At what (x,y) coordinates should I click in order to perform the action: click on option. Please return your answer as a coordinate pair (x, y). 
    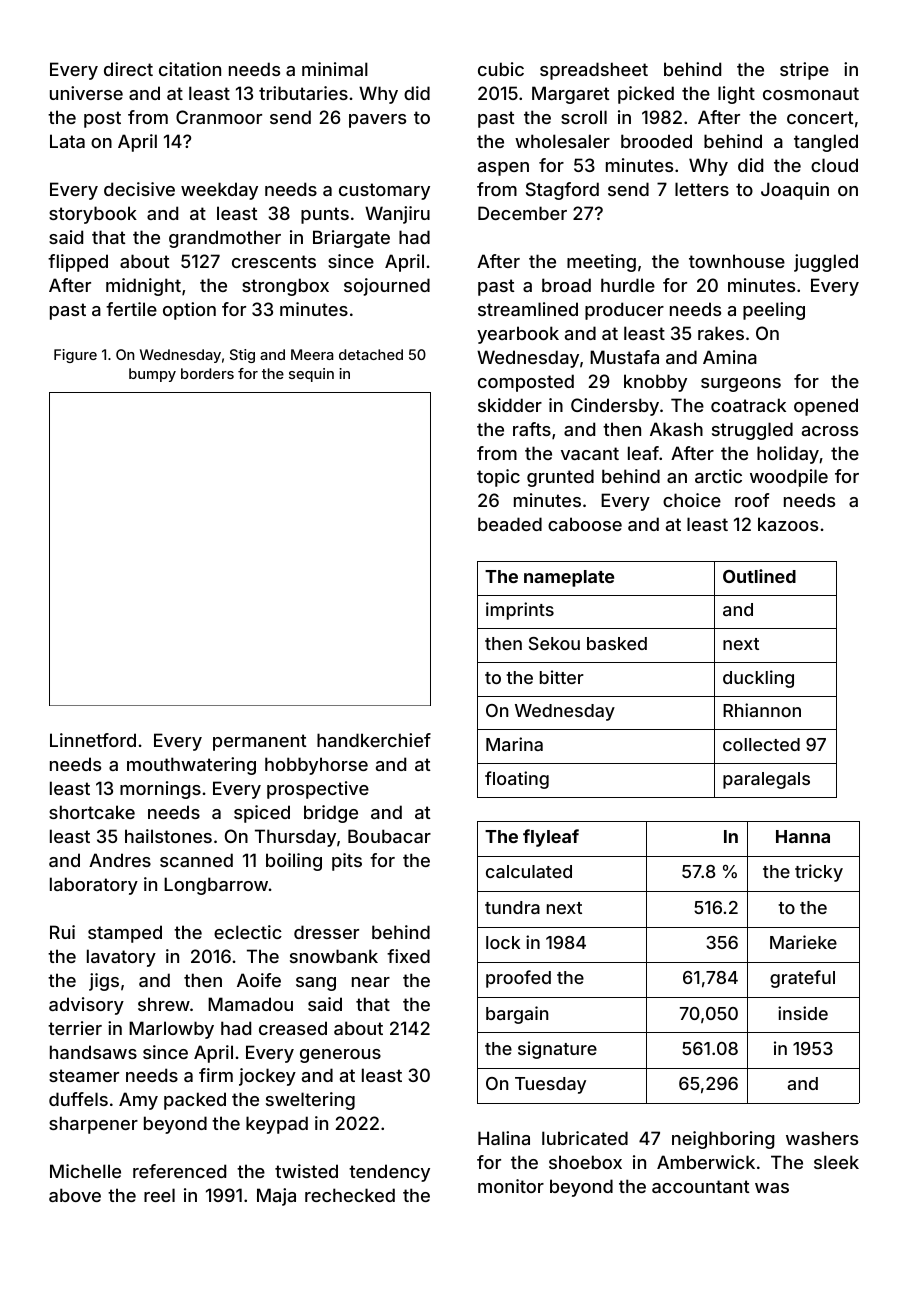
    Looking at the image, I should click on (189, 311).
